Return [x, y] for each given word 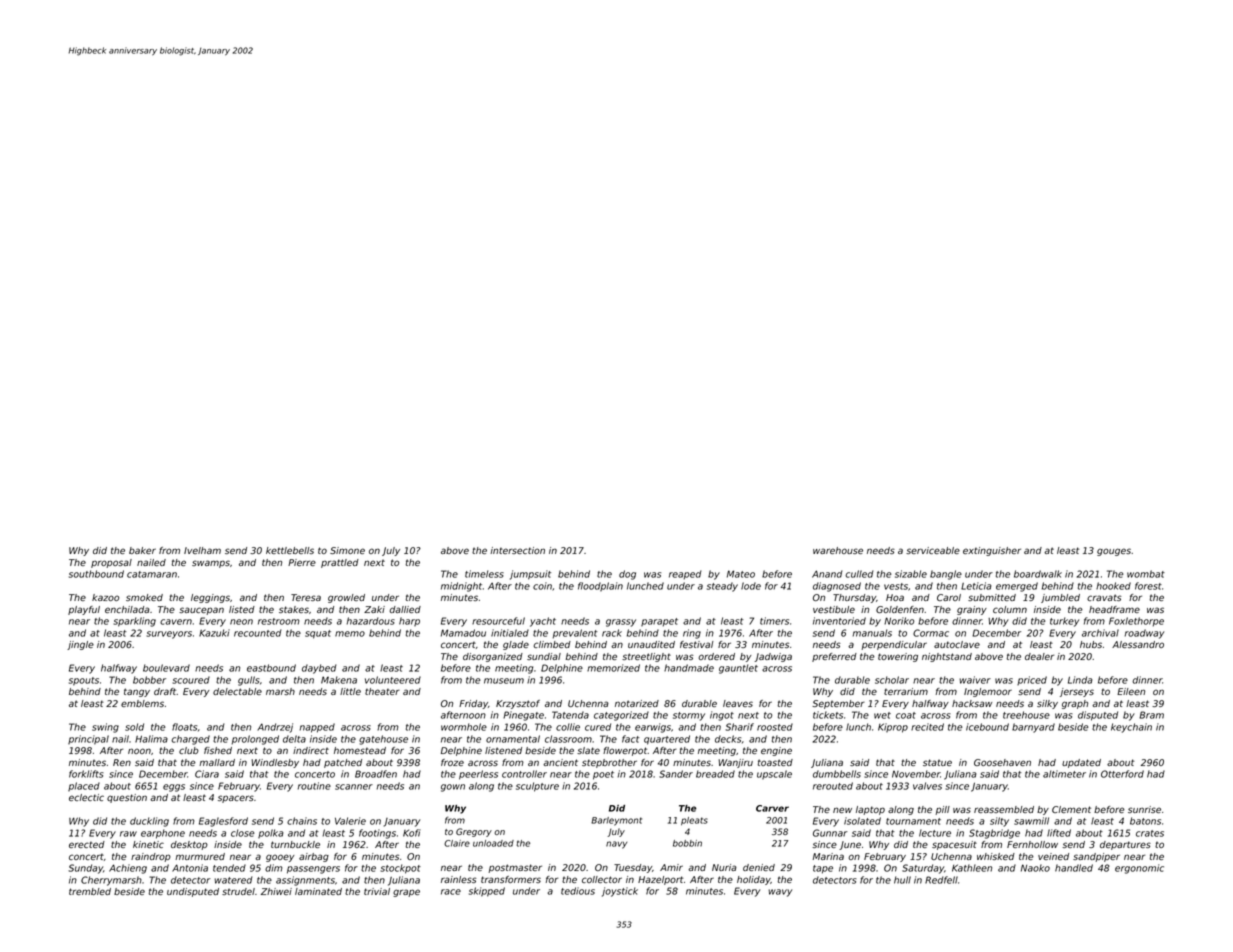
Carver [772, 808]
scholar [892, 680]
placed [84, 786]
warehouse [838, 550]
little [350, 691]
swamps [211, 564]
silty [999, 822]
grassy [621, 623]
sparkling [135, 622]
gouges [1114, 552]
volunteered [393, 680]
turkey [1064, 622]
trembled [90, 891]
